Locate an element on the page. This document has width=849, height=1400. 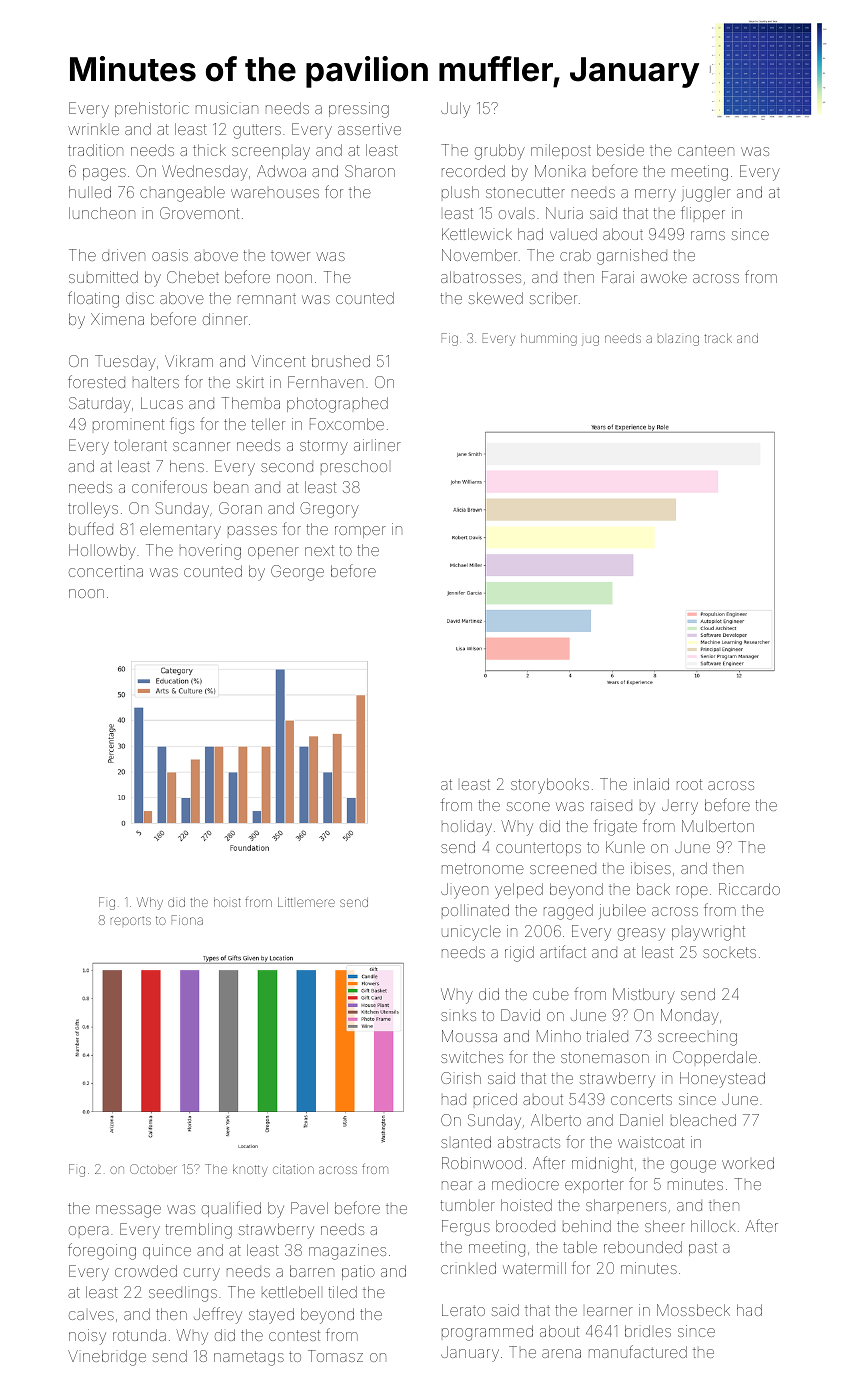
grubby is located at coordinates (500, 152).
